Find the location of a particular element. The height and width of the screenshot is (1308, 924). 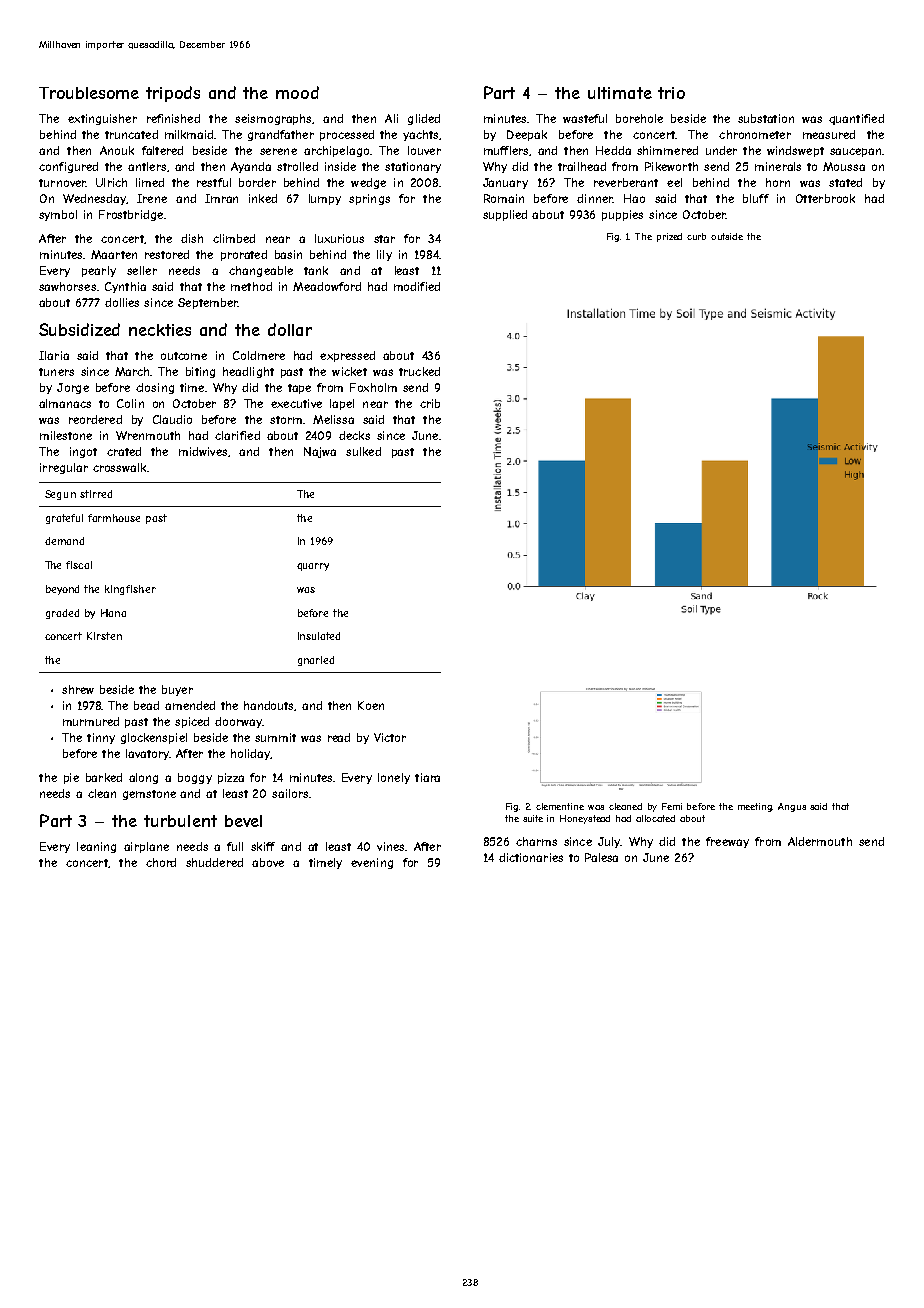

trio is located at coordinates (671, 93).
